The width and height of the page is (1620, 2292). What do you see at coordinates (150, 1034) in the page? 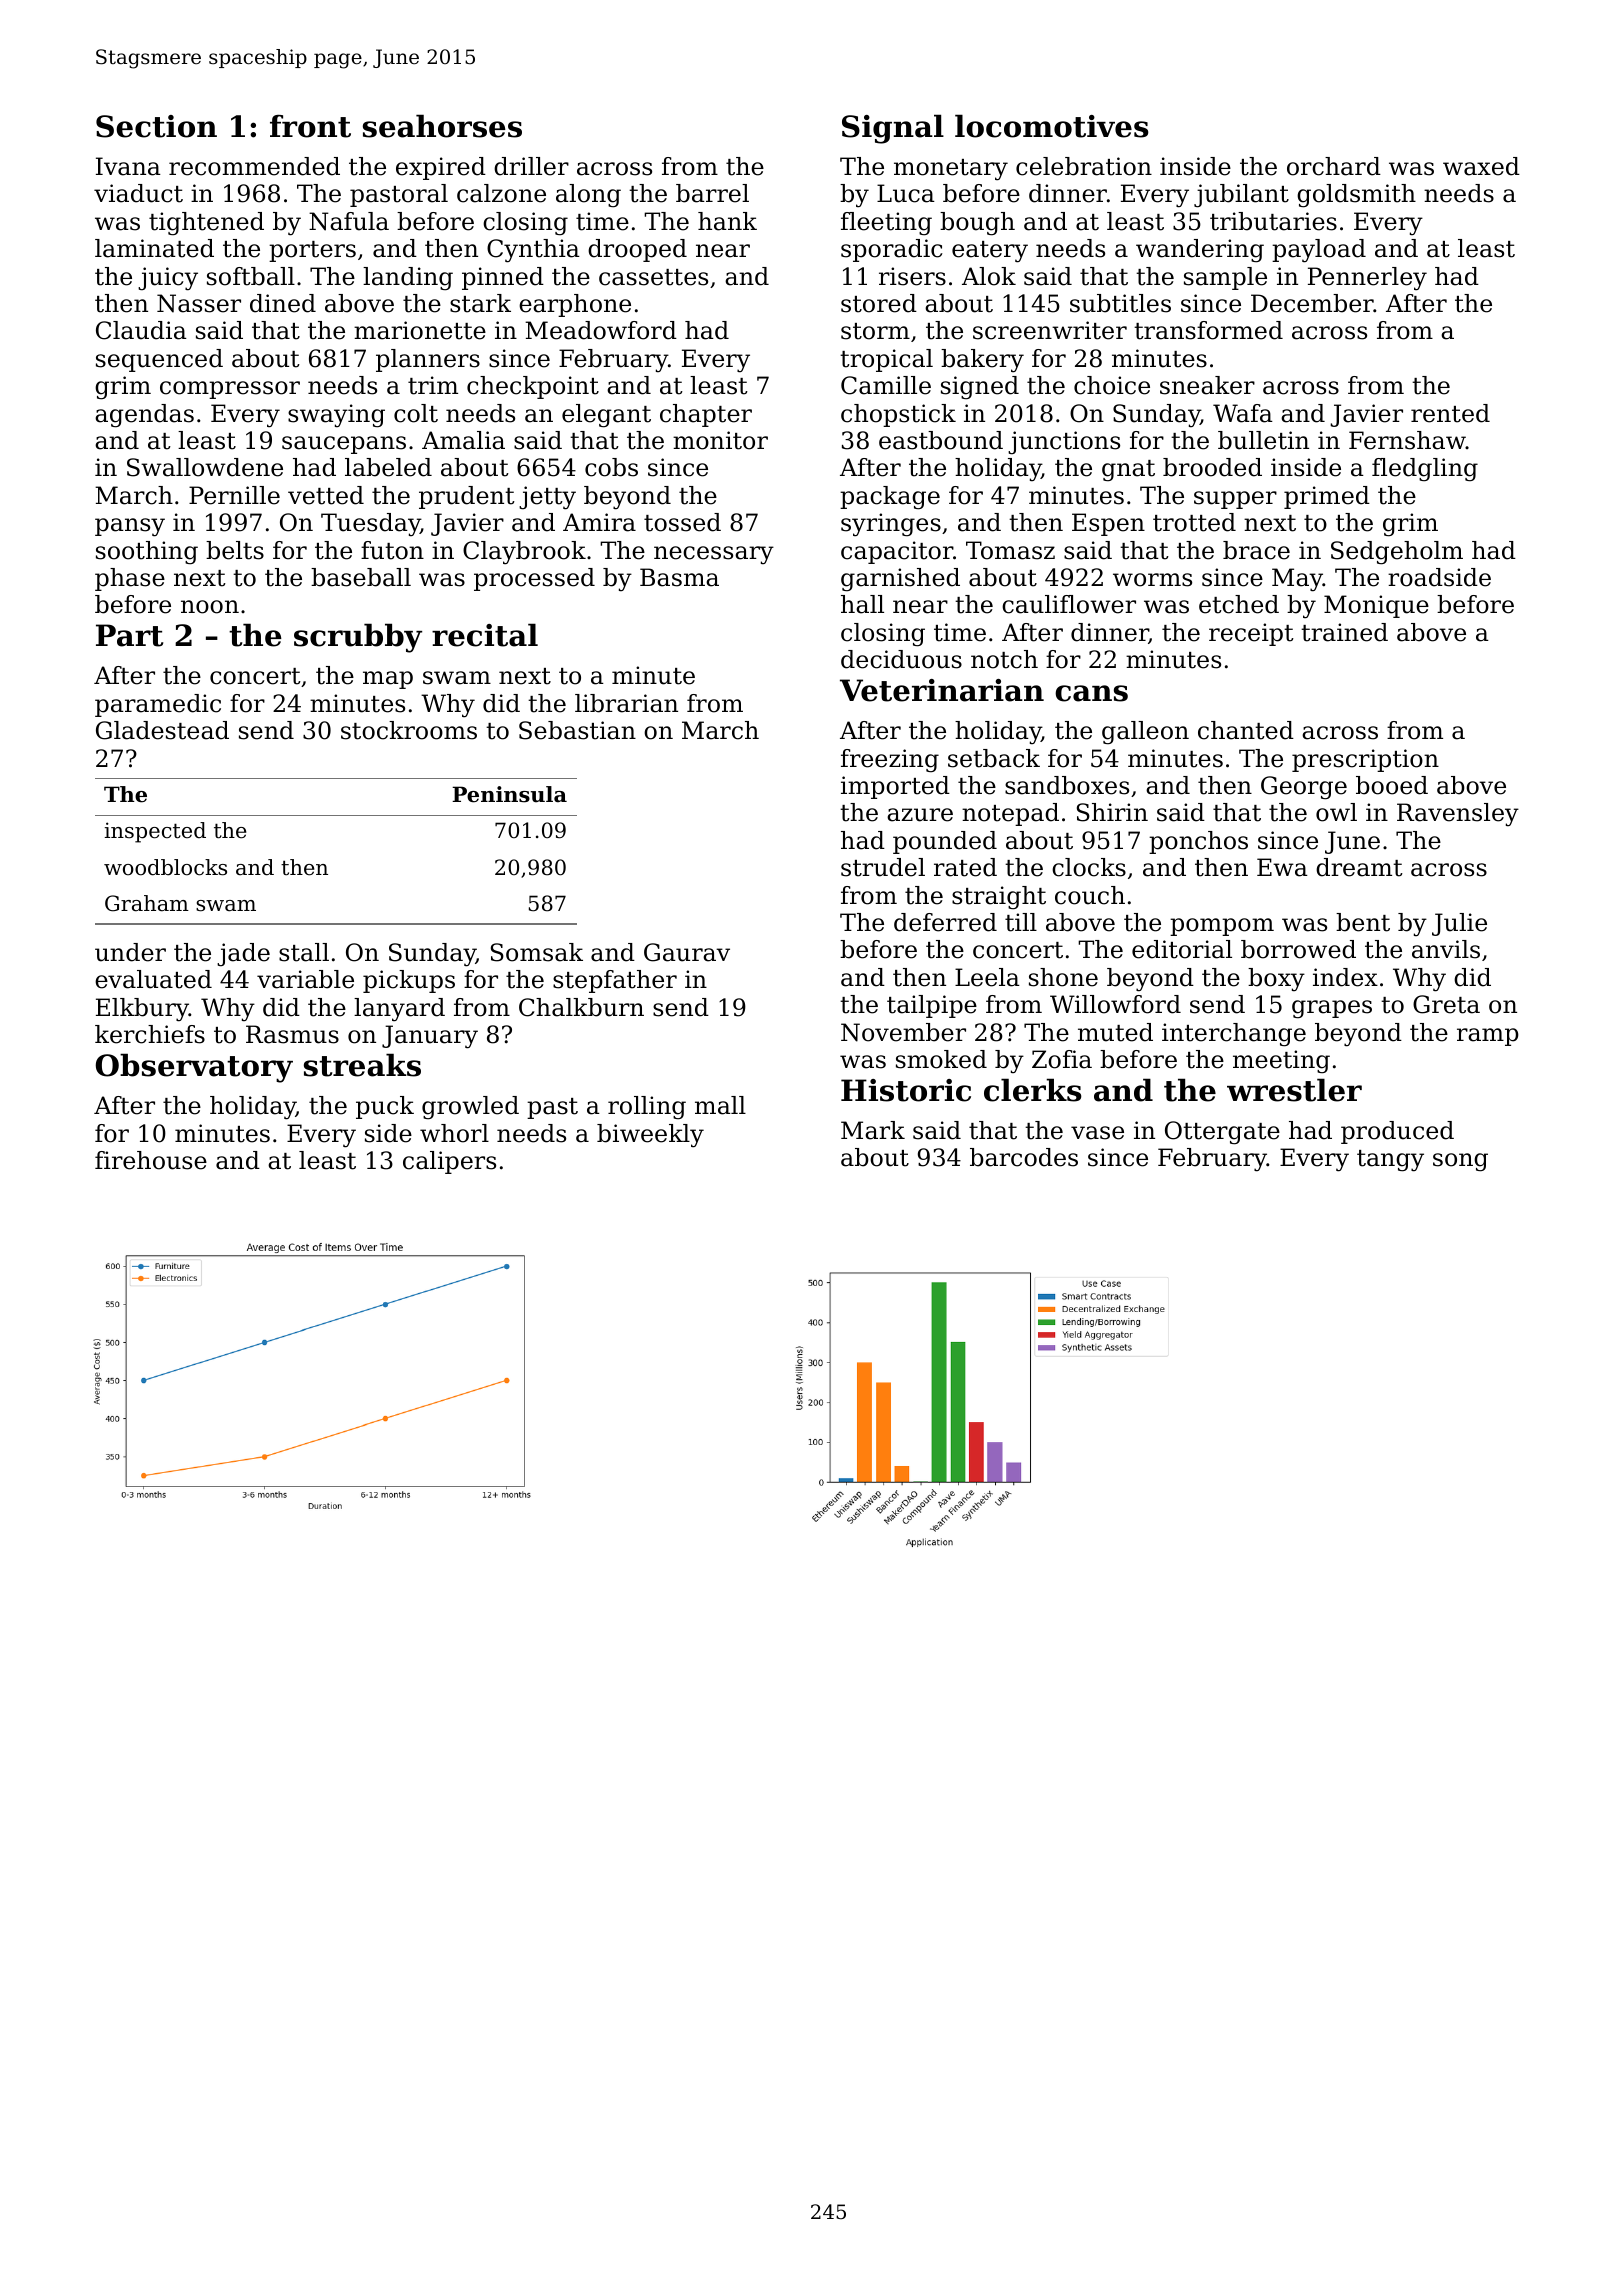
I see `kerchiefs` at bounding box center [150, 1034].
